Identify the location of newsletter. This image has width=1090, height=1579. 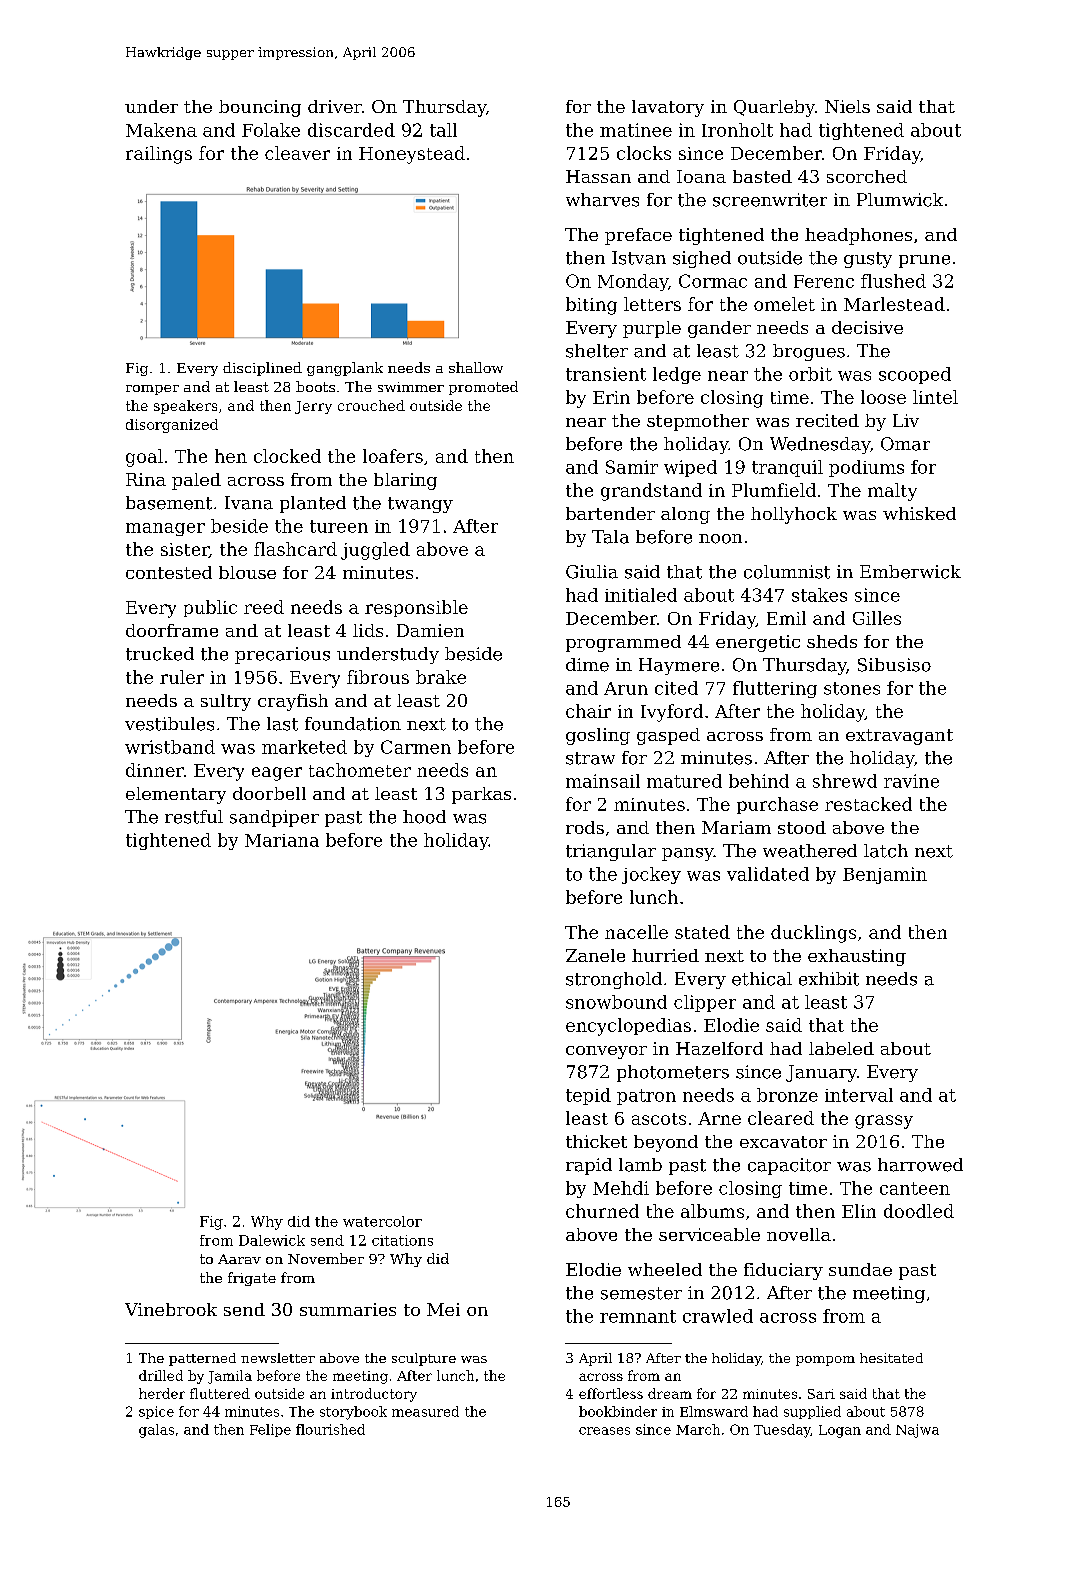
(278, 1358).
